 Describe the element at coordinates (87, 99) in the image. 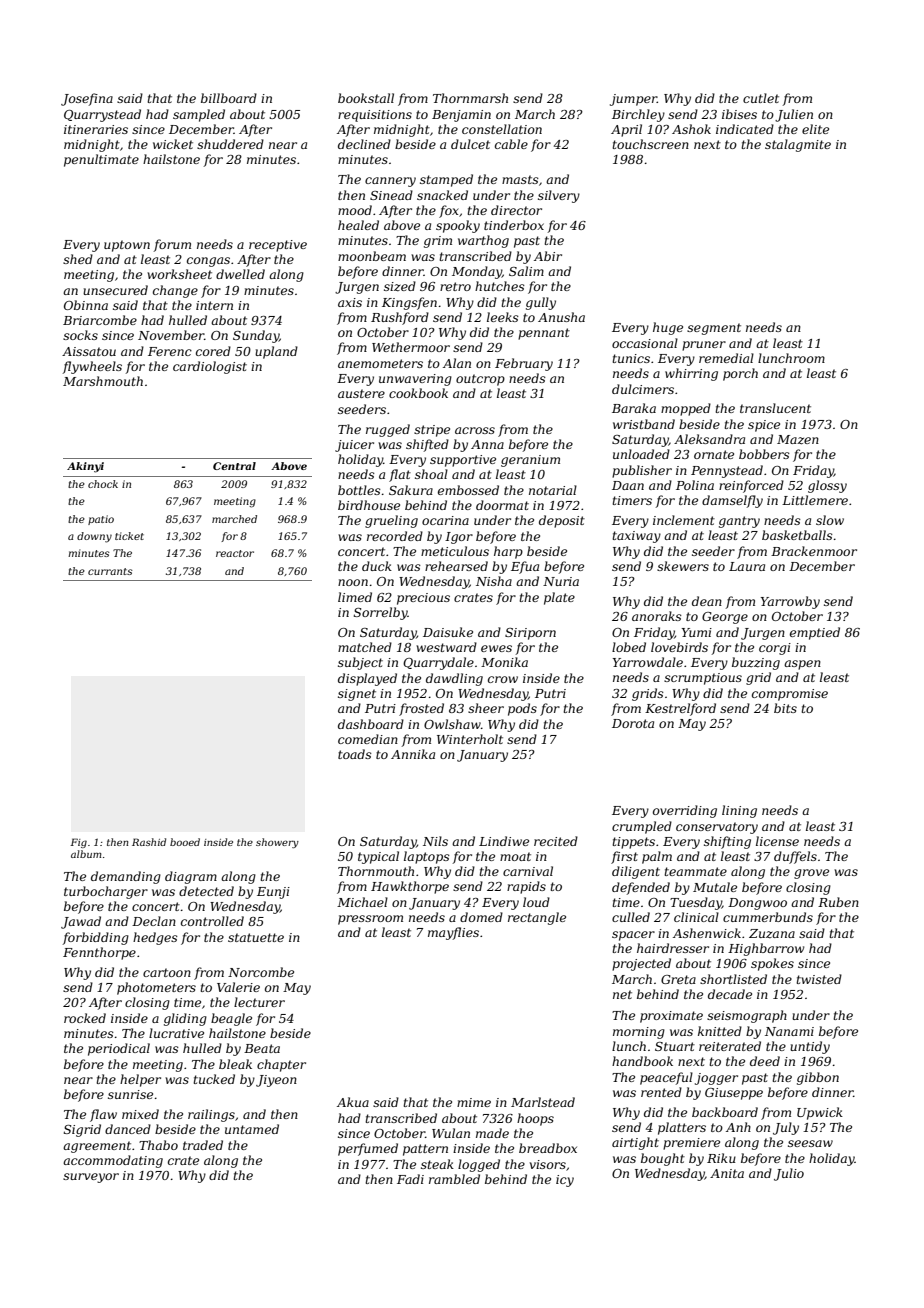

I see `Josefina` at that location.
